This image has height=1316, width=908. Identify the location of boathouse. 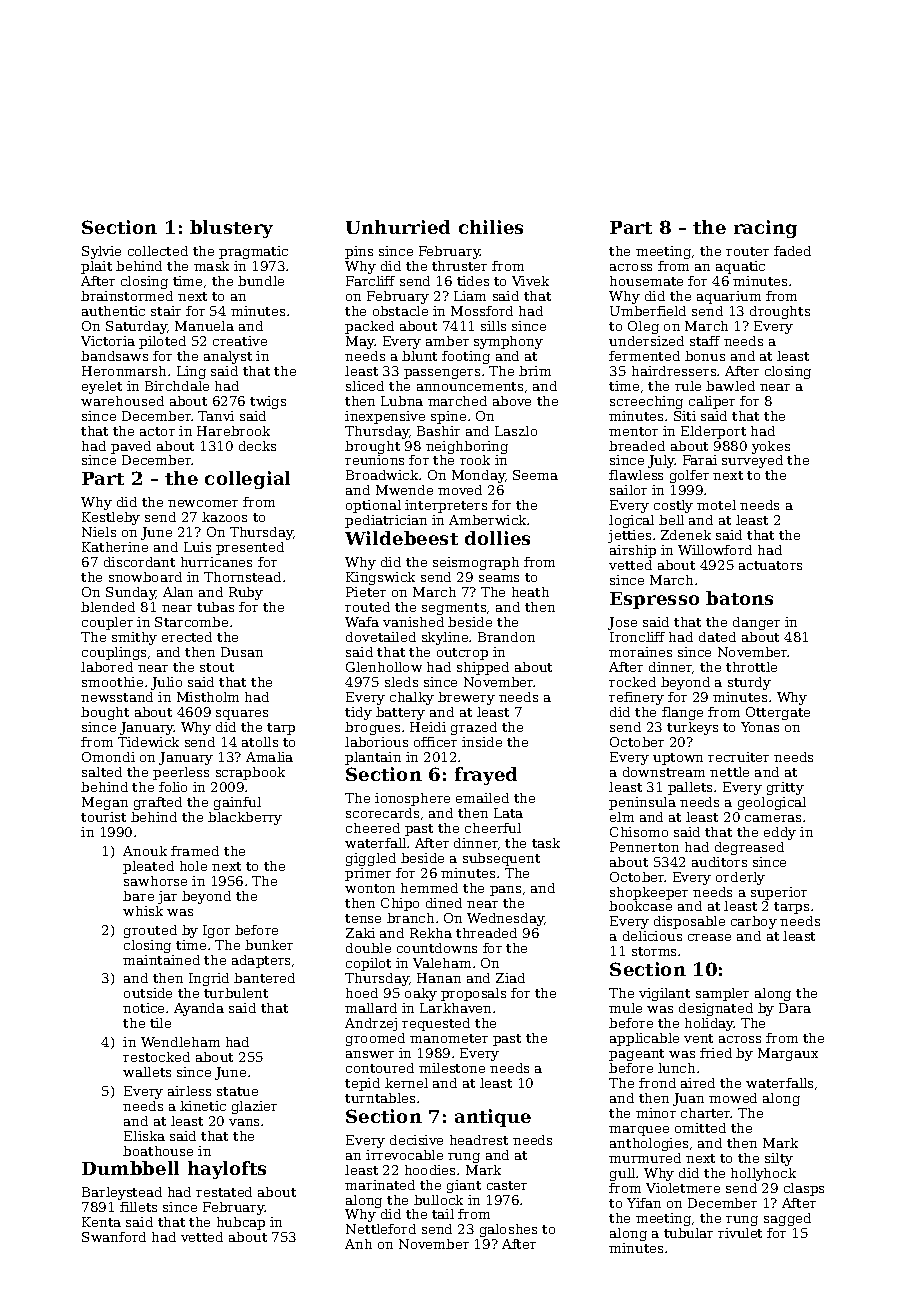
(158, 1151).
